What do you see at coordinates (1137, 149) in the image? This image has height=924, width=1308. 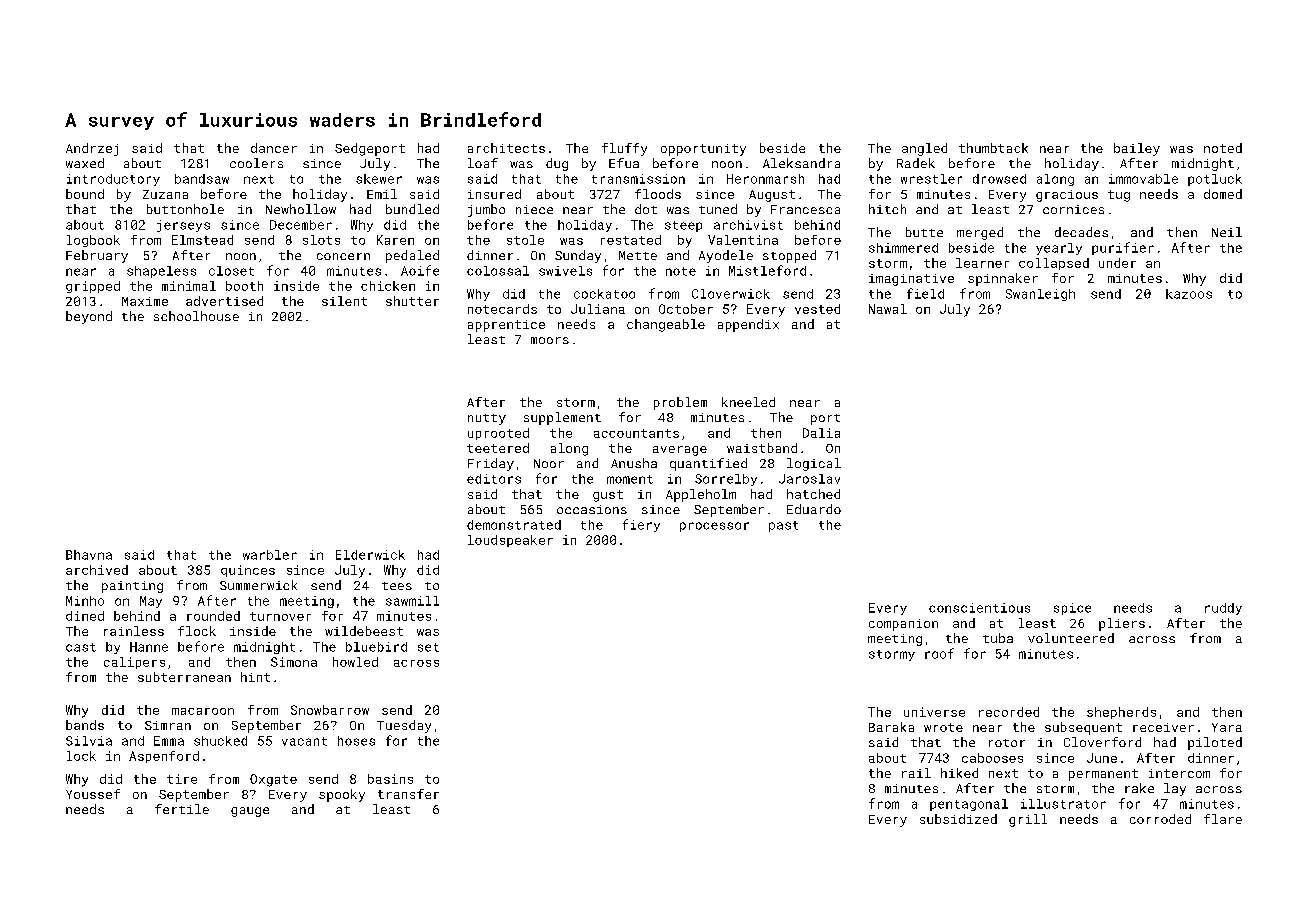 I see `bailey` at bounding box center [1137, 149].
